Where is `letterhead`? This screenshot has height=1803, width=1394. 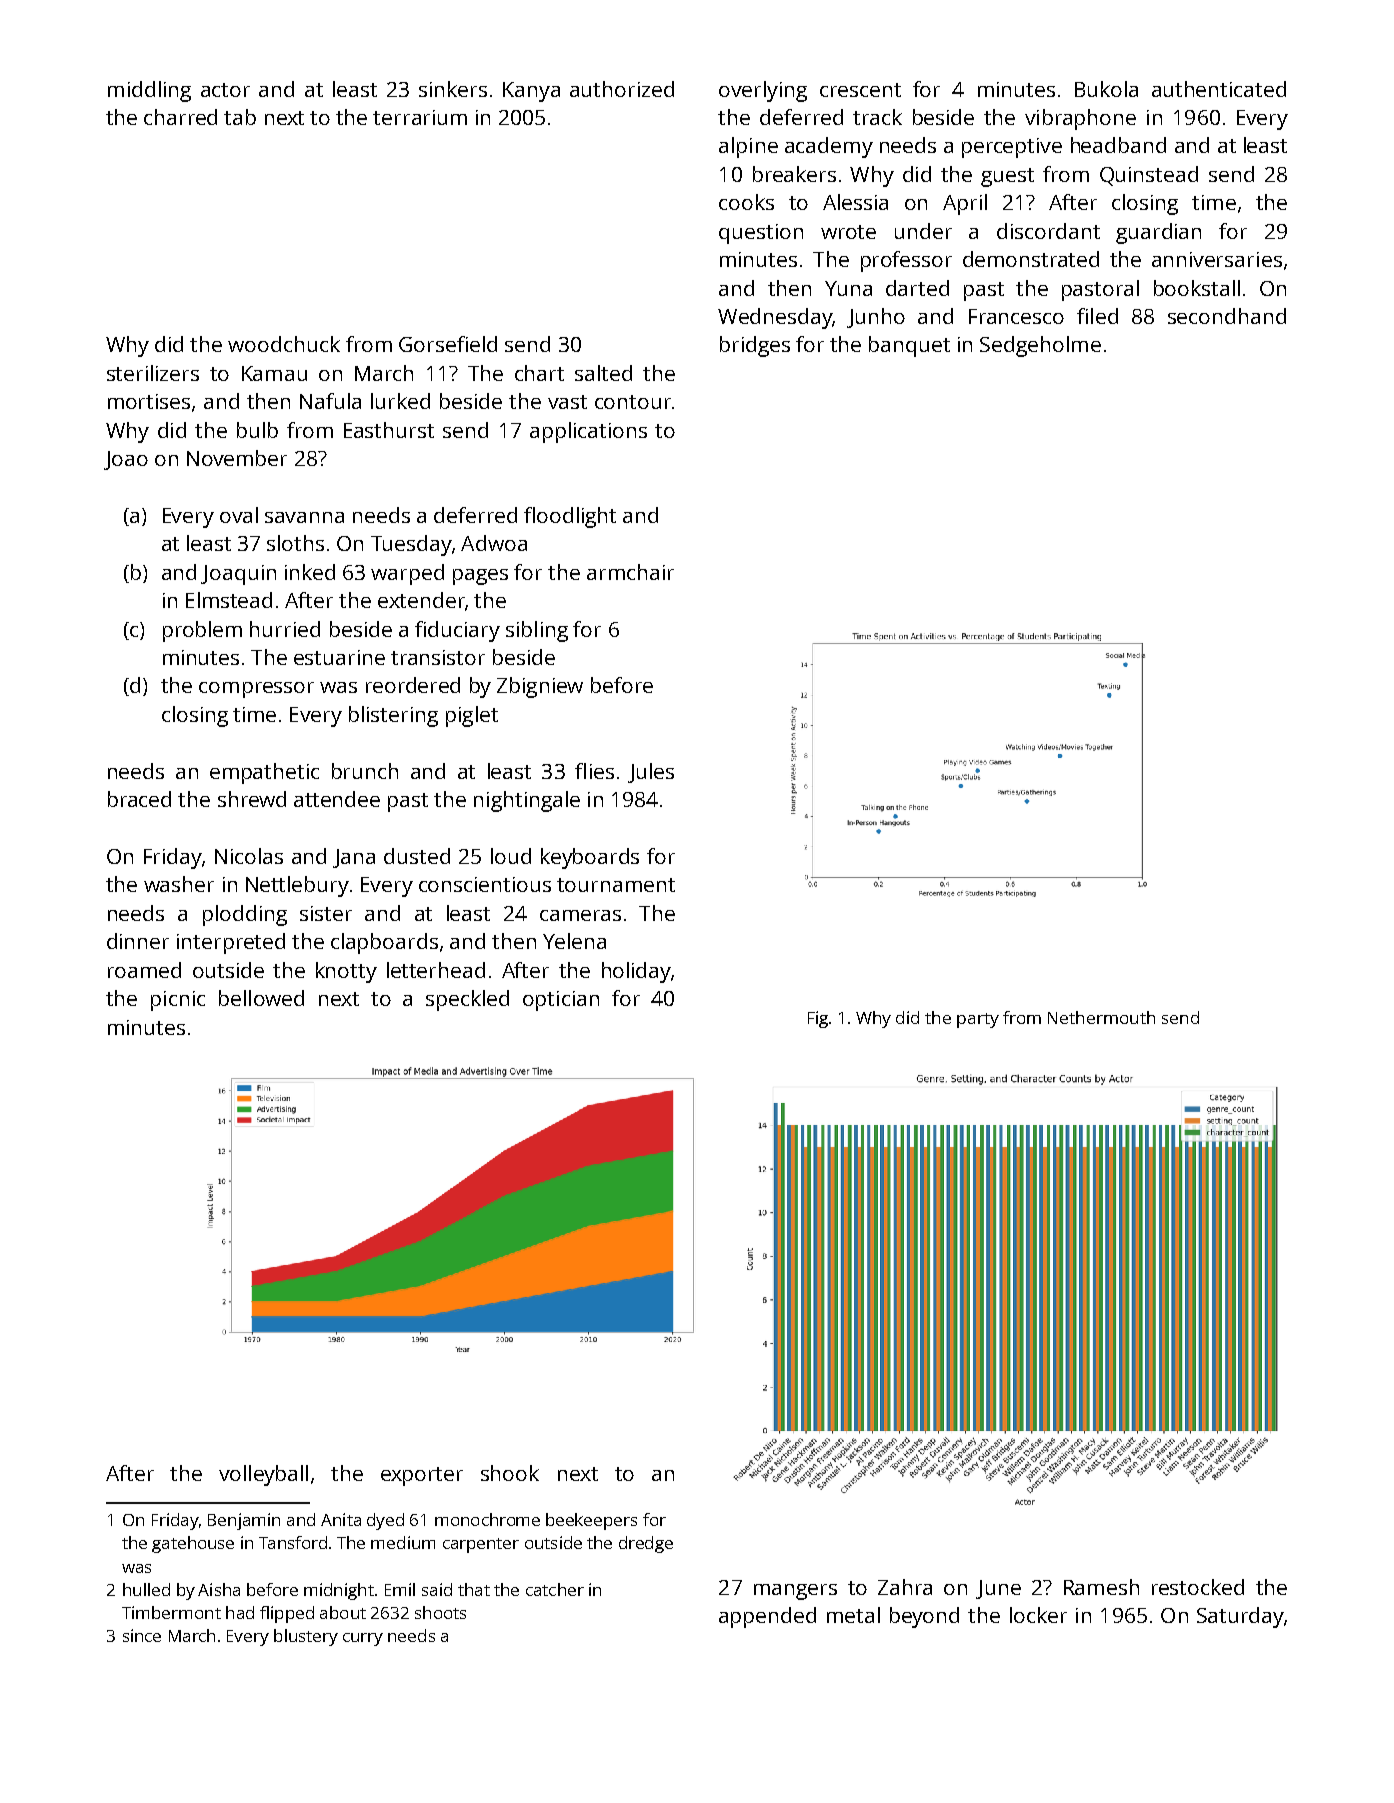 letterhead is located at coordinates (436, 970).
